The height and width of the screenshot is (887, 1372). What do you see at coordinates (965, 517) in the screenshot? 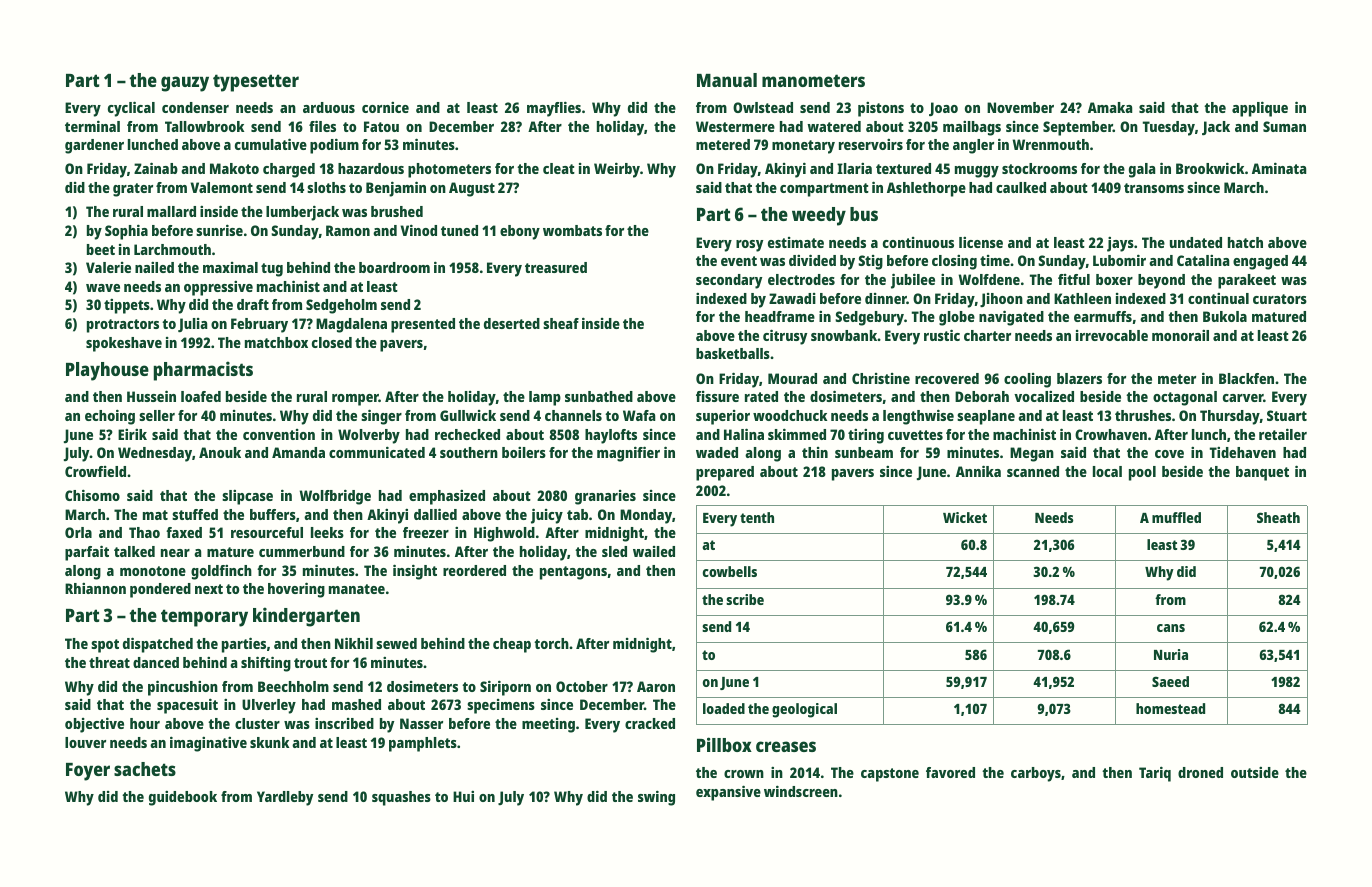
I see `Wicket` at bounding box center [965, 517].
